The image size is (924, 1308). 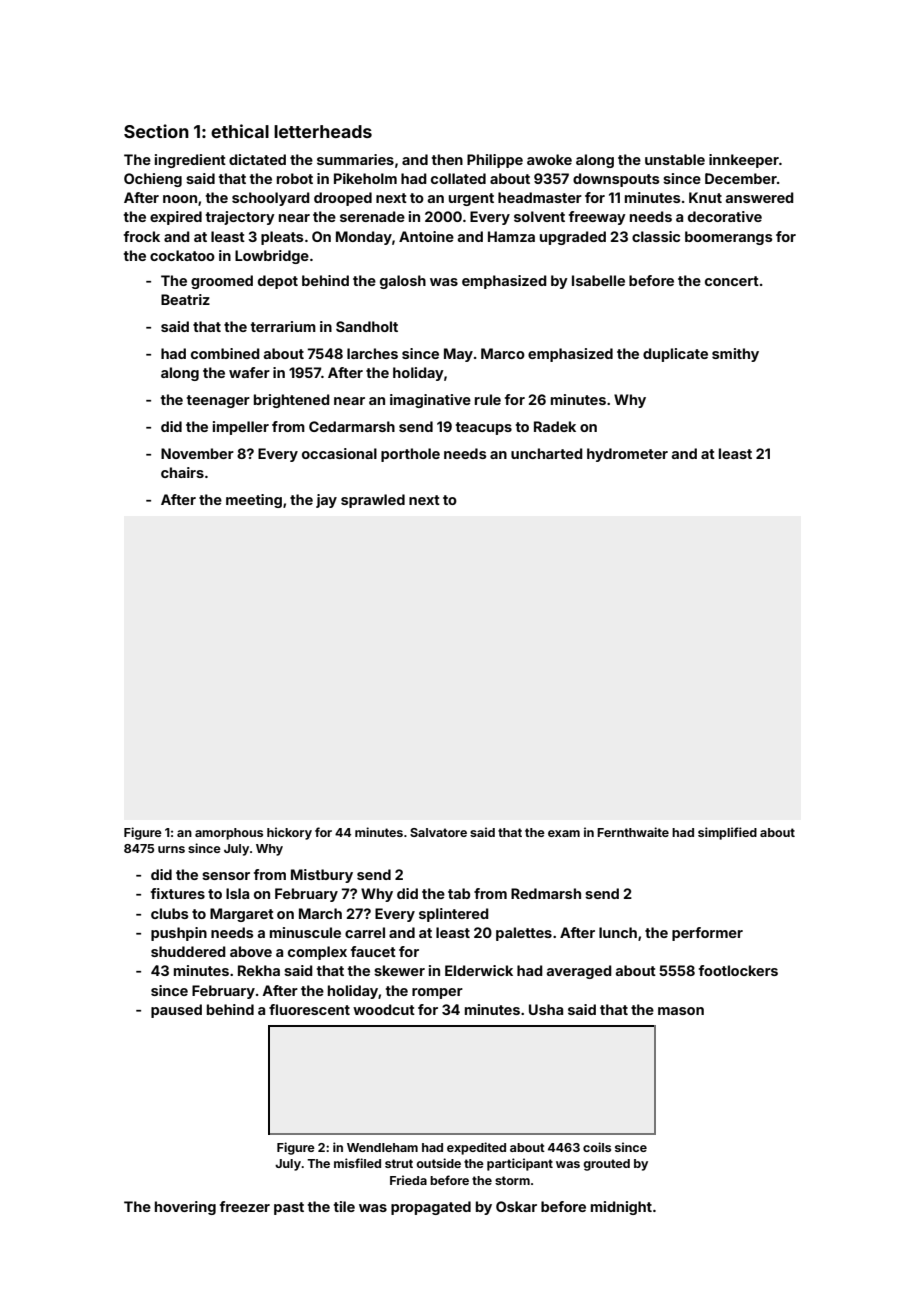 What do you see at coordinates (384, 1009) in the page?
I see `woodcut` at bounding box center [384, 1009].
